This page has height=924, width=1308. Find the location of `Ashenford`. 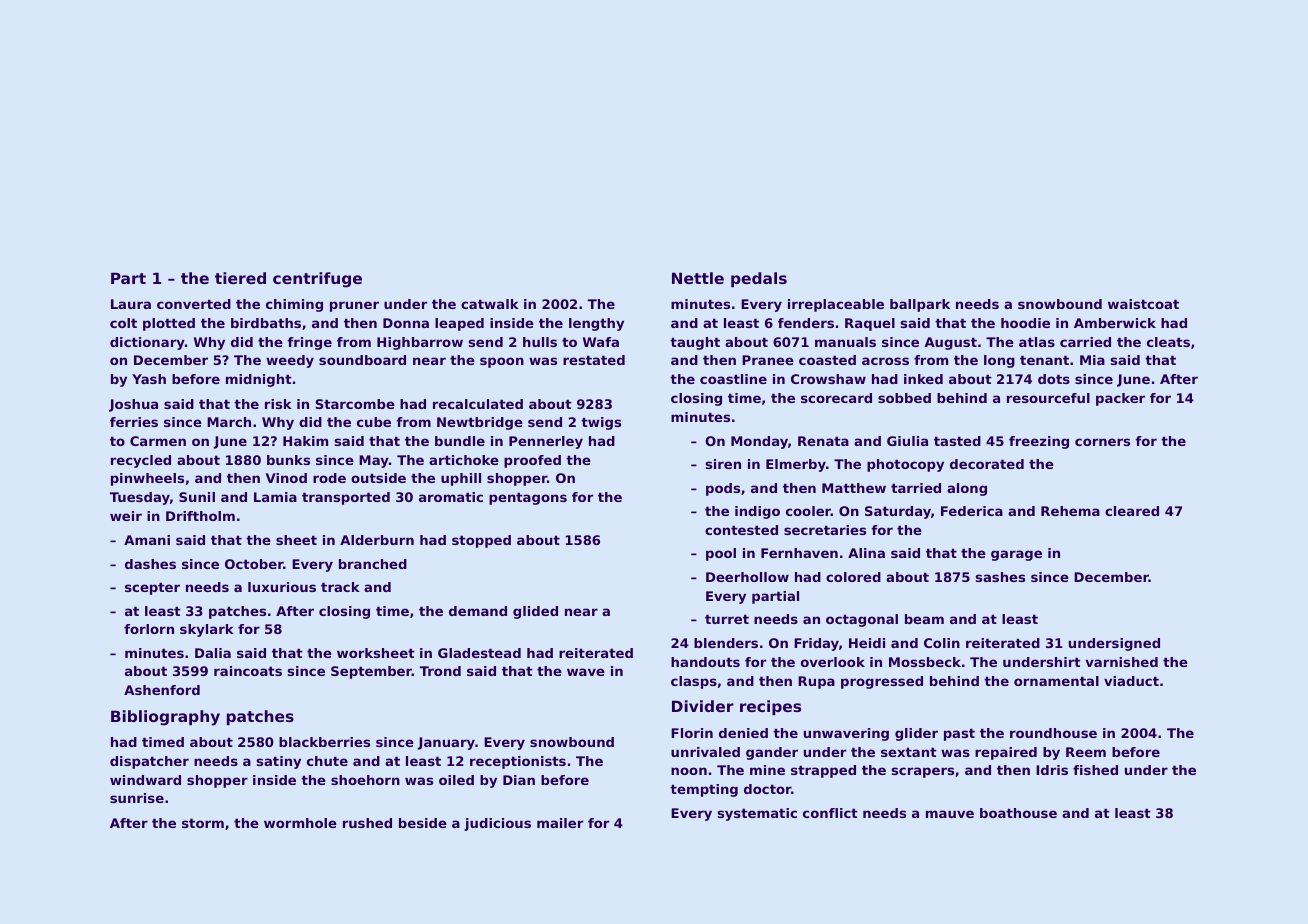

Ashenford is located at coordinates (162, 690).
